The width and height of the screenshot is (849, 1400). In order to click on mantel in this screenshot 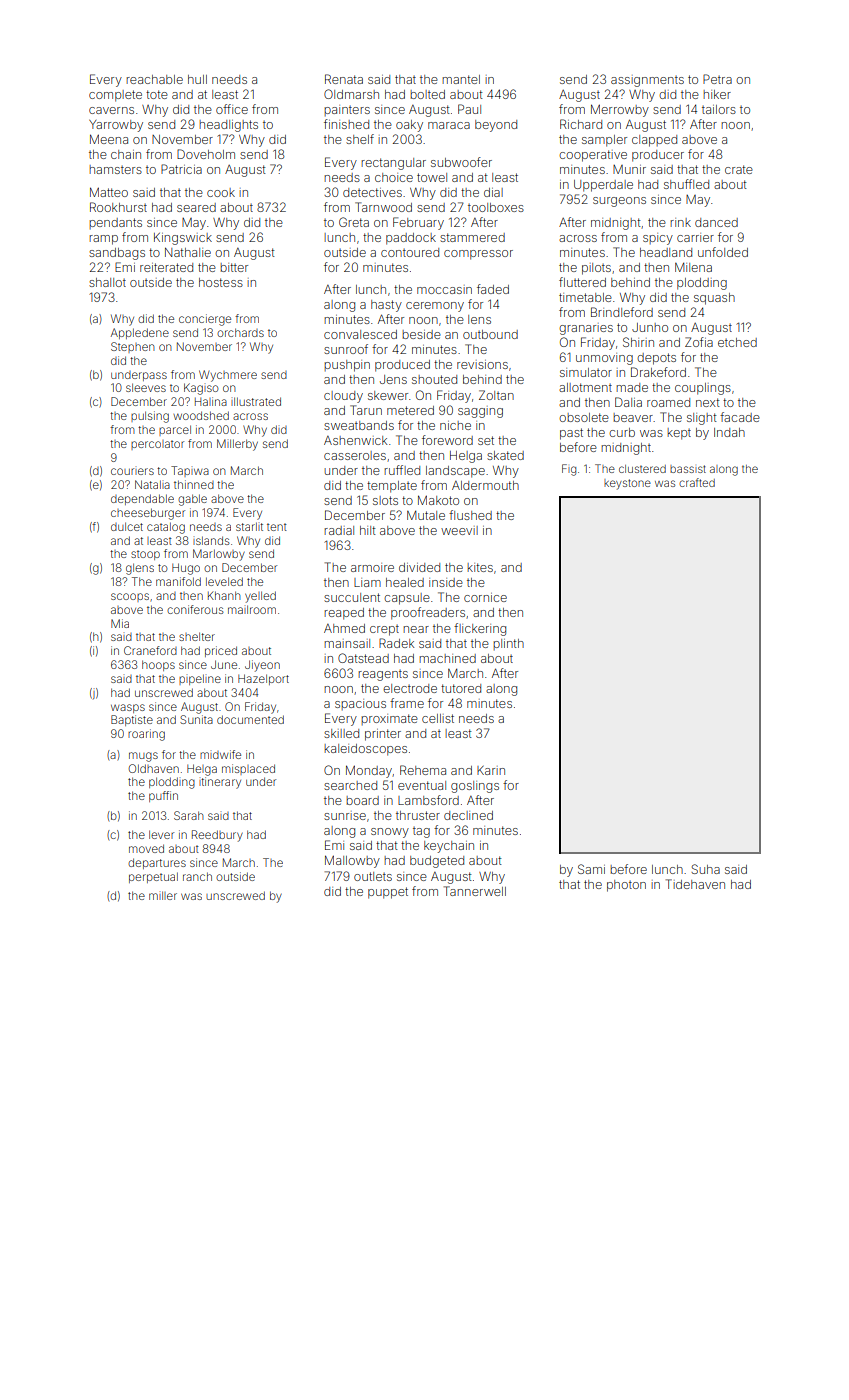, I will do `click(461, 79)`.
